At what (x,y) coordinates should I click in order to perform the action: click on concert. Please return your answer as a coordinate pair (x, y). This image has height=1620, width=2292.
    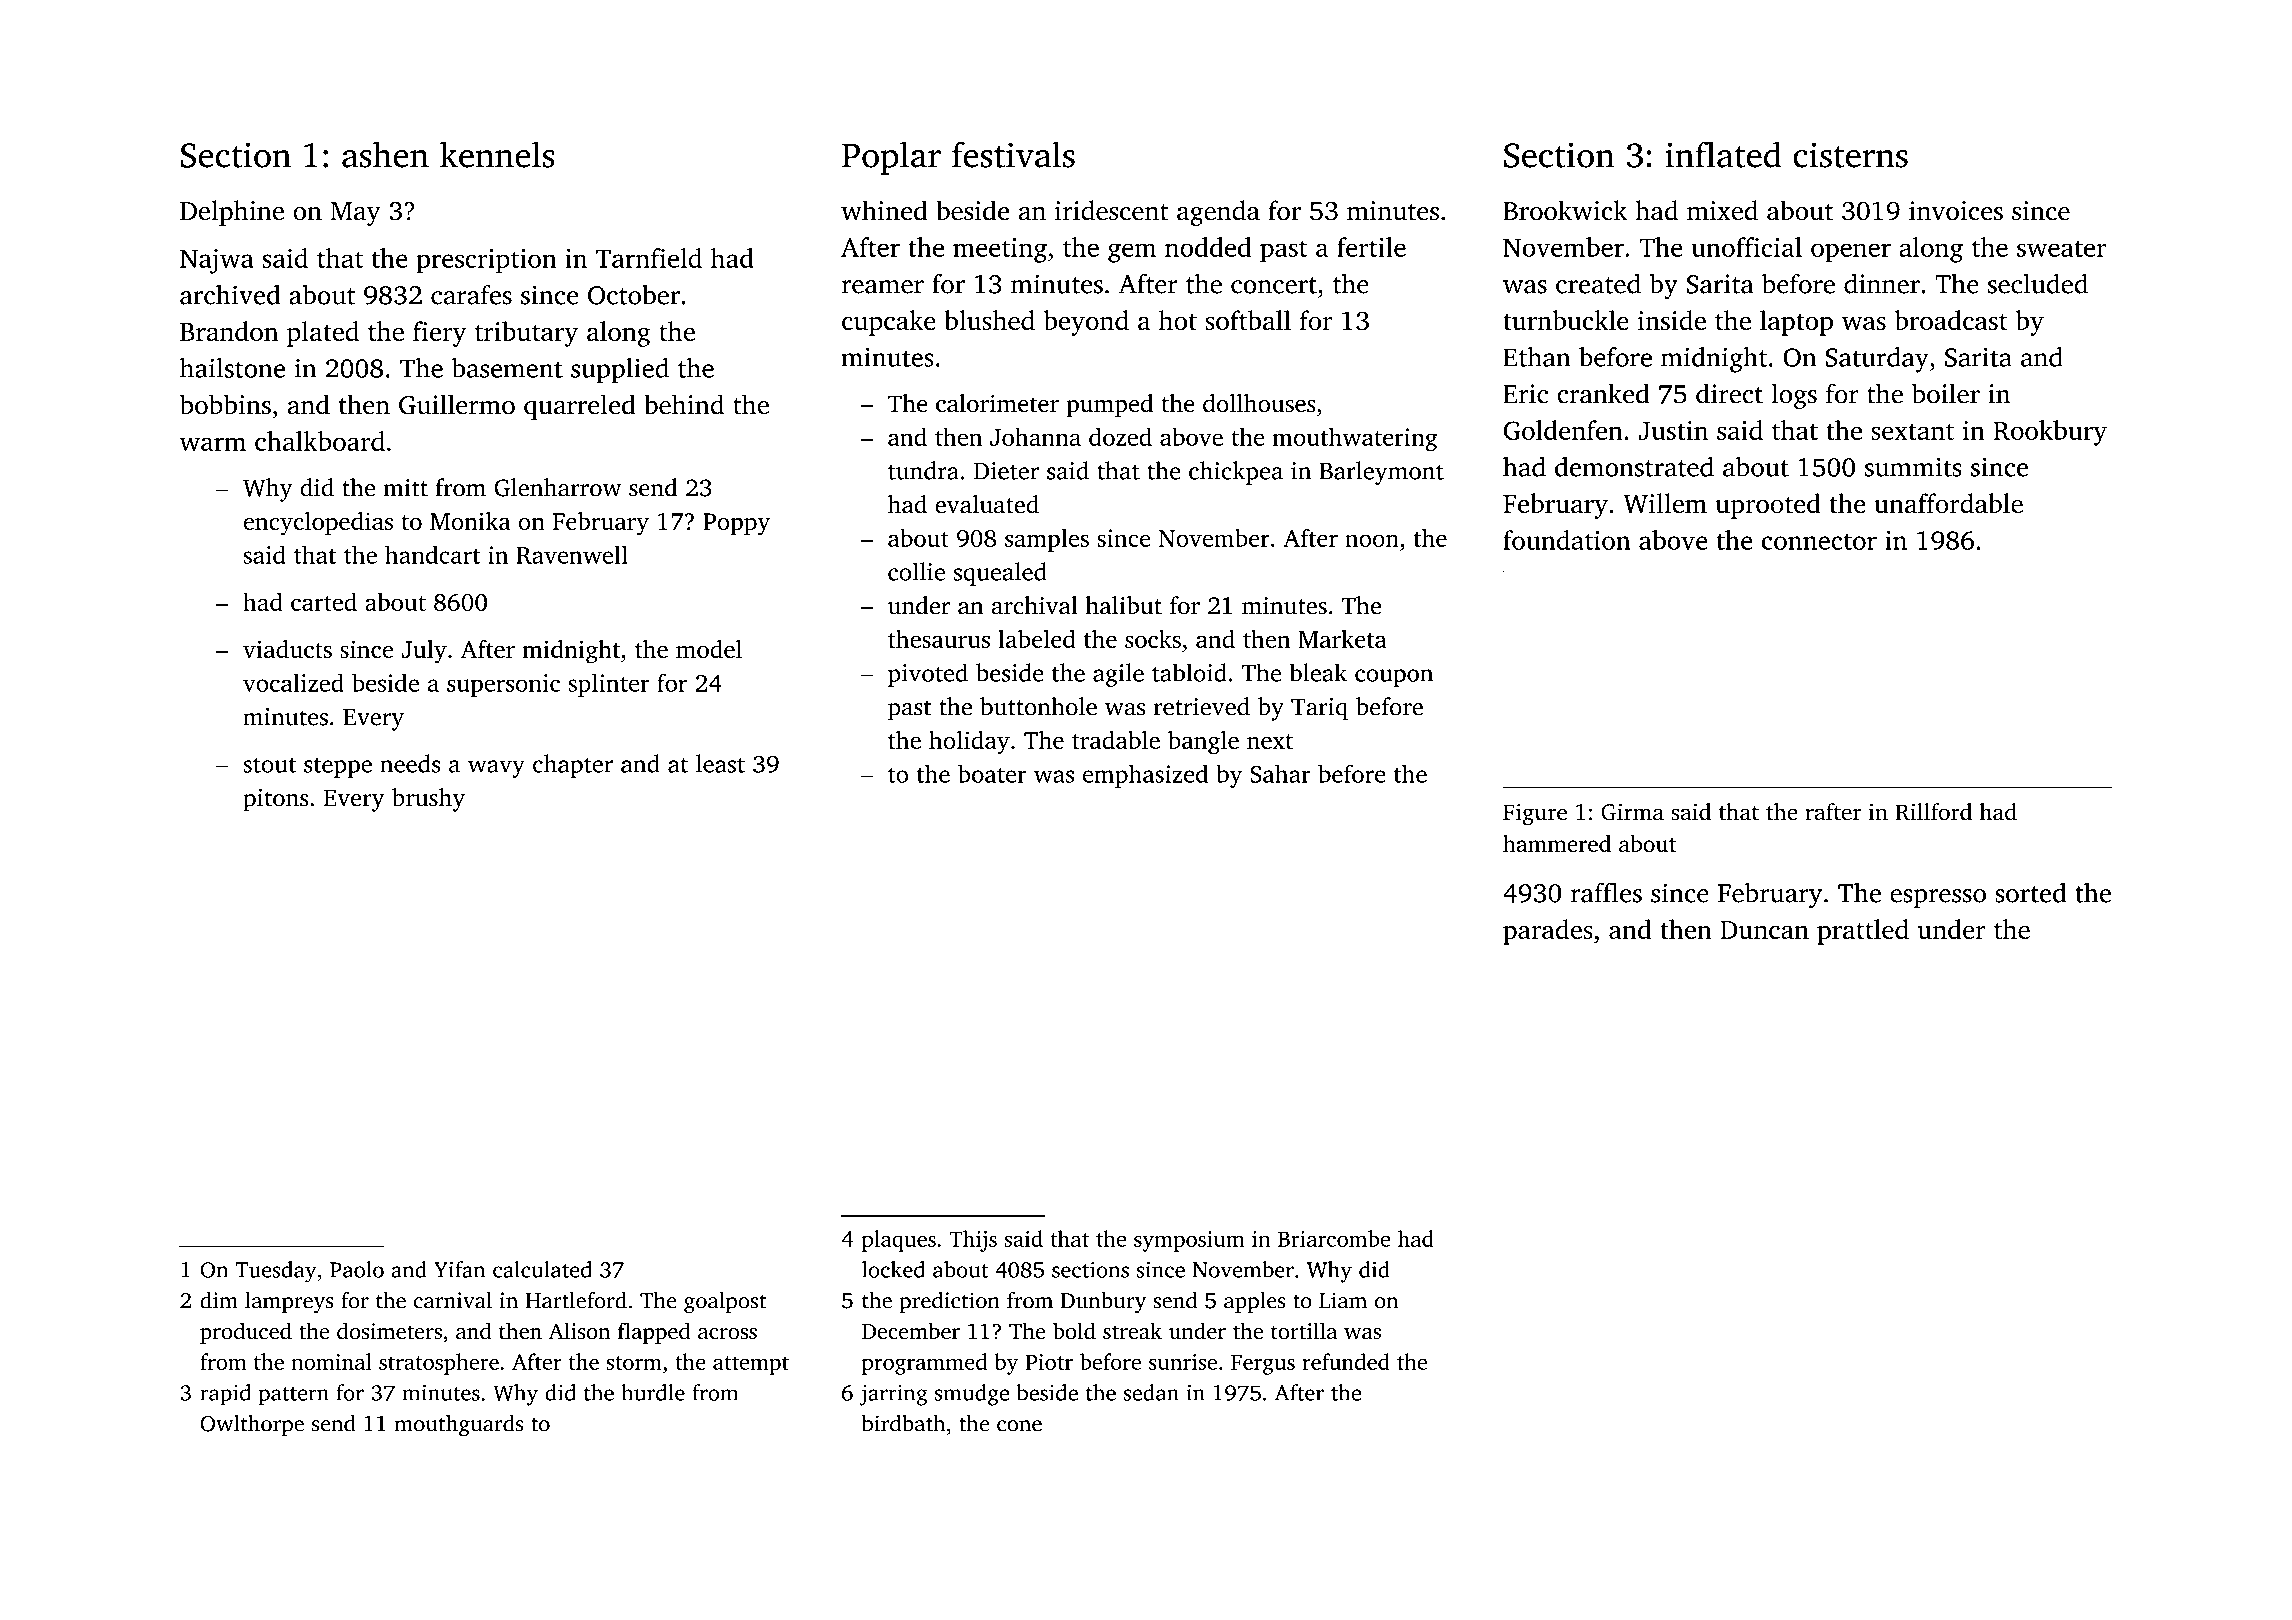
    Looking at the image, I should click on (1274, 285).
